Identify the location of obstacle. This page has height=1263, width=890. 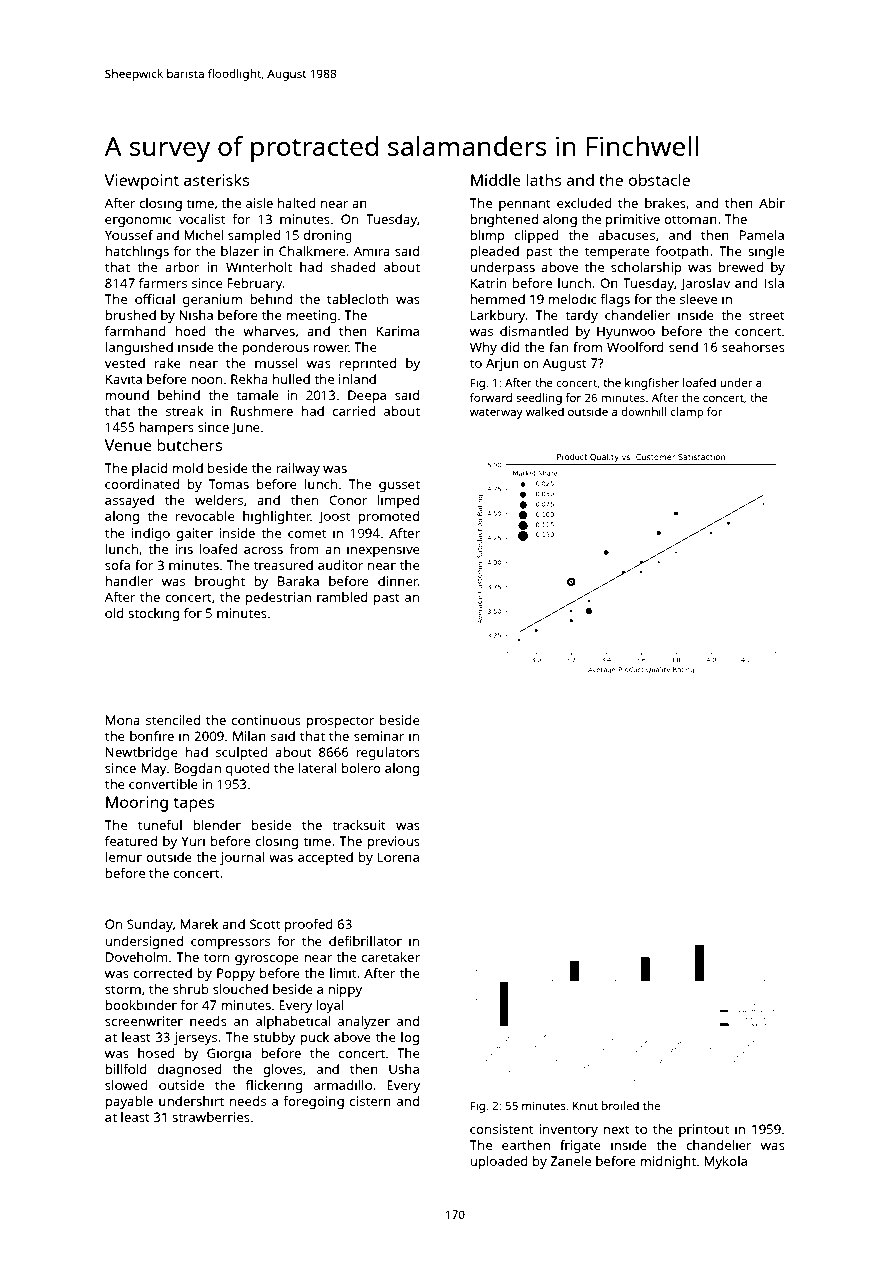
(659, 180).
